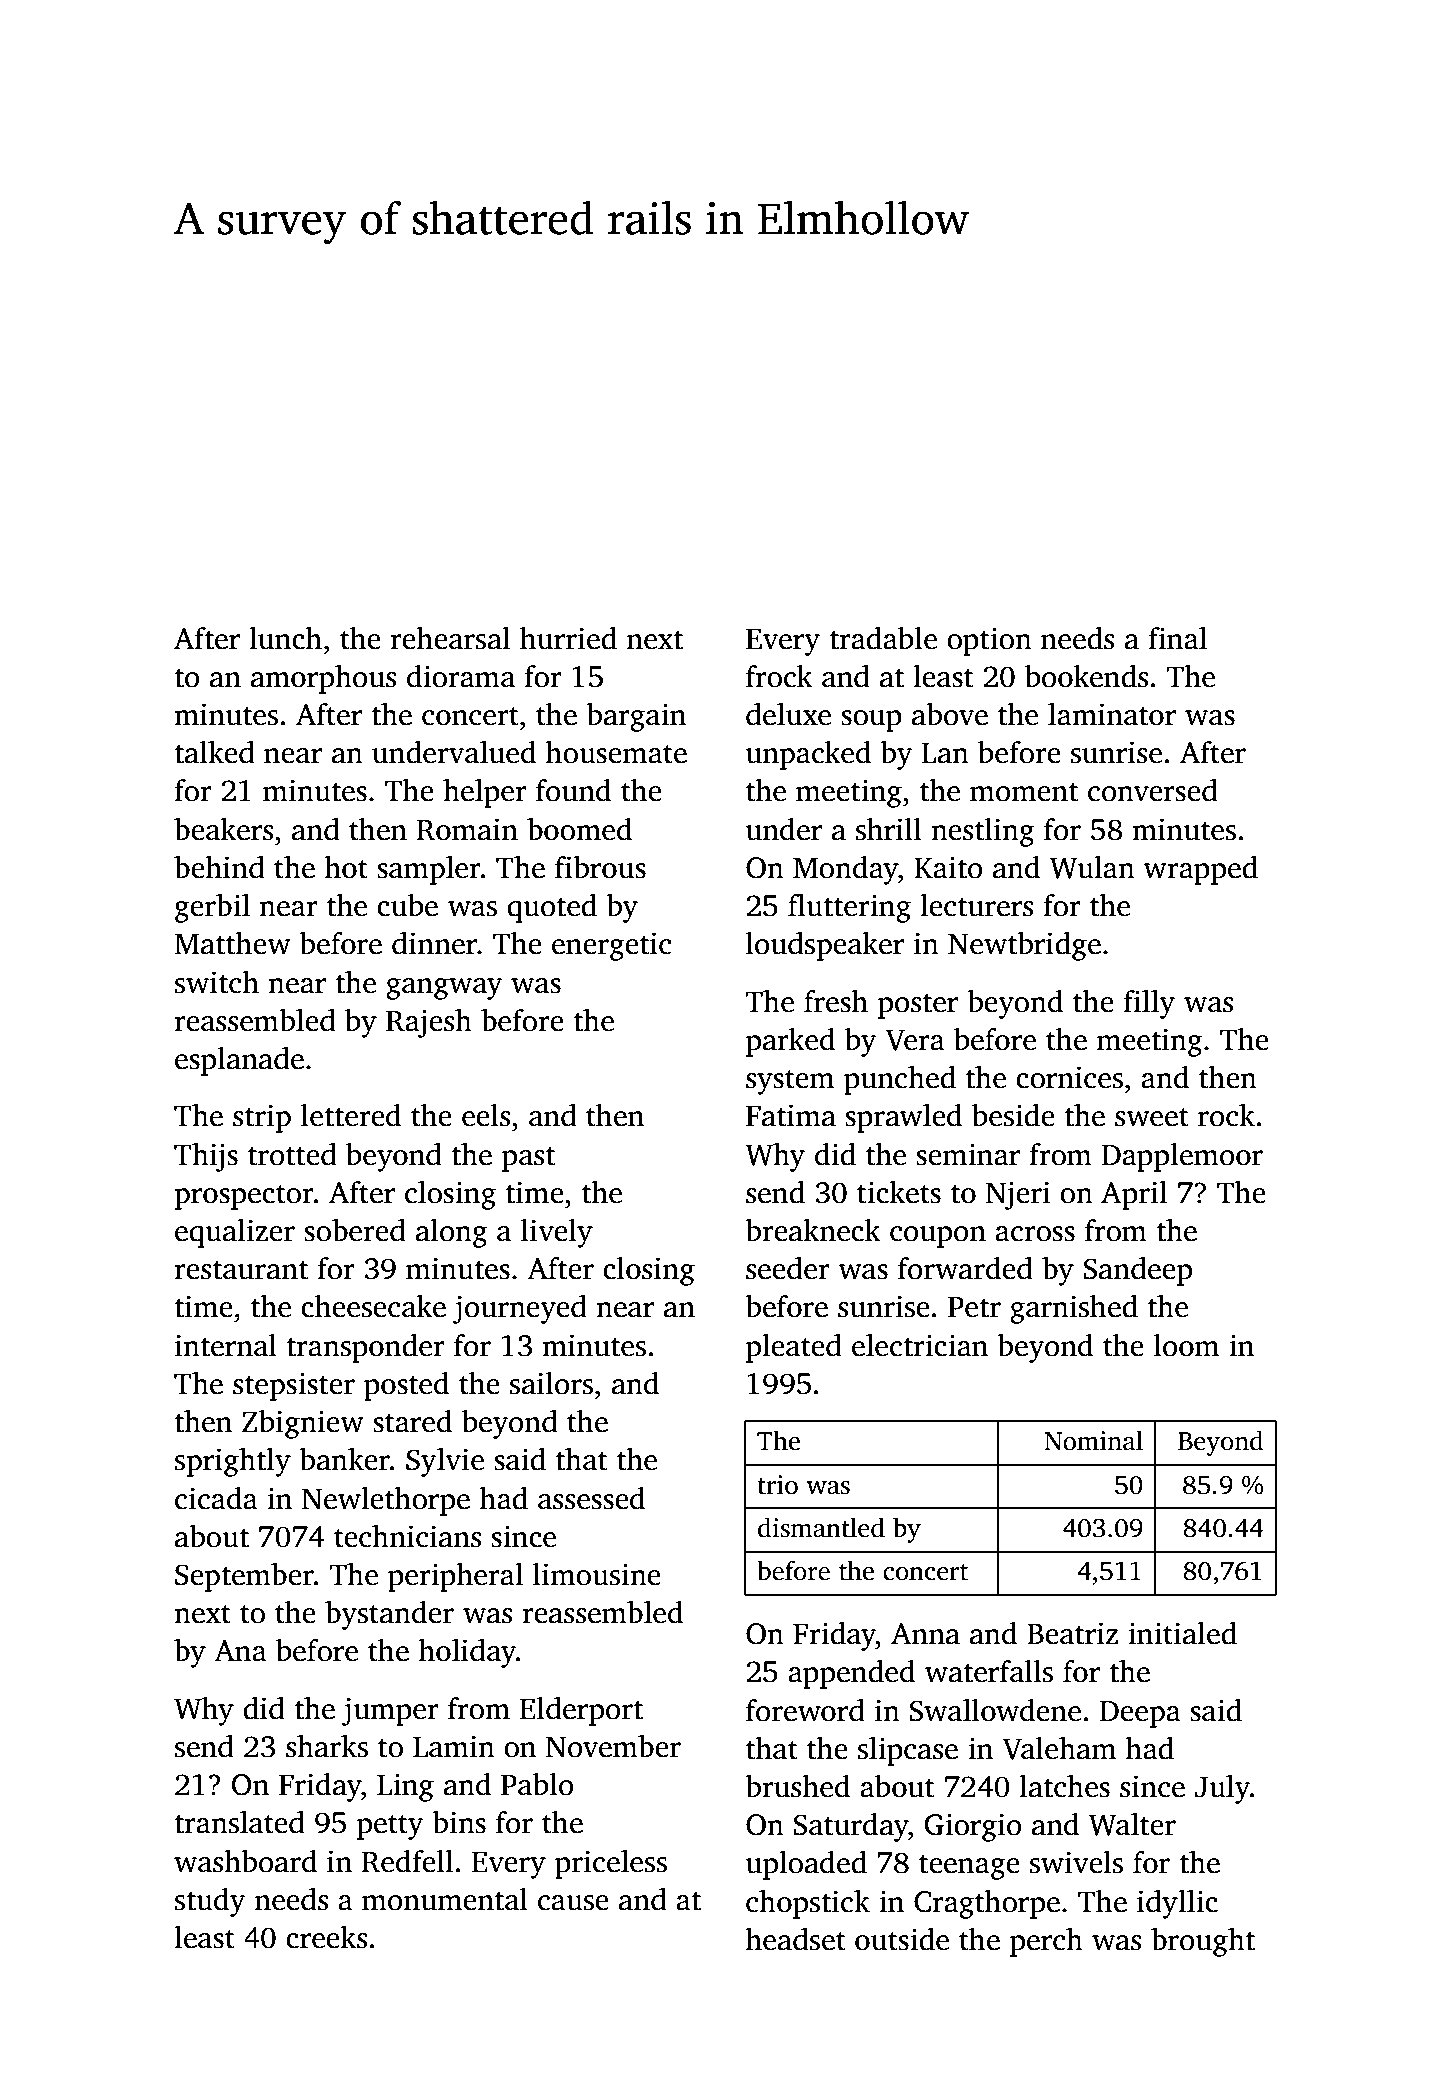 The image size is (1450, 2100). Describe the element at coordinates (216, 1498) in the screenshot. I see `cicada` at that location.
